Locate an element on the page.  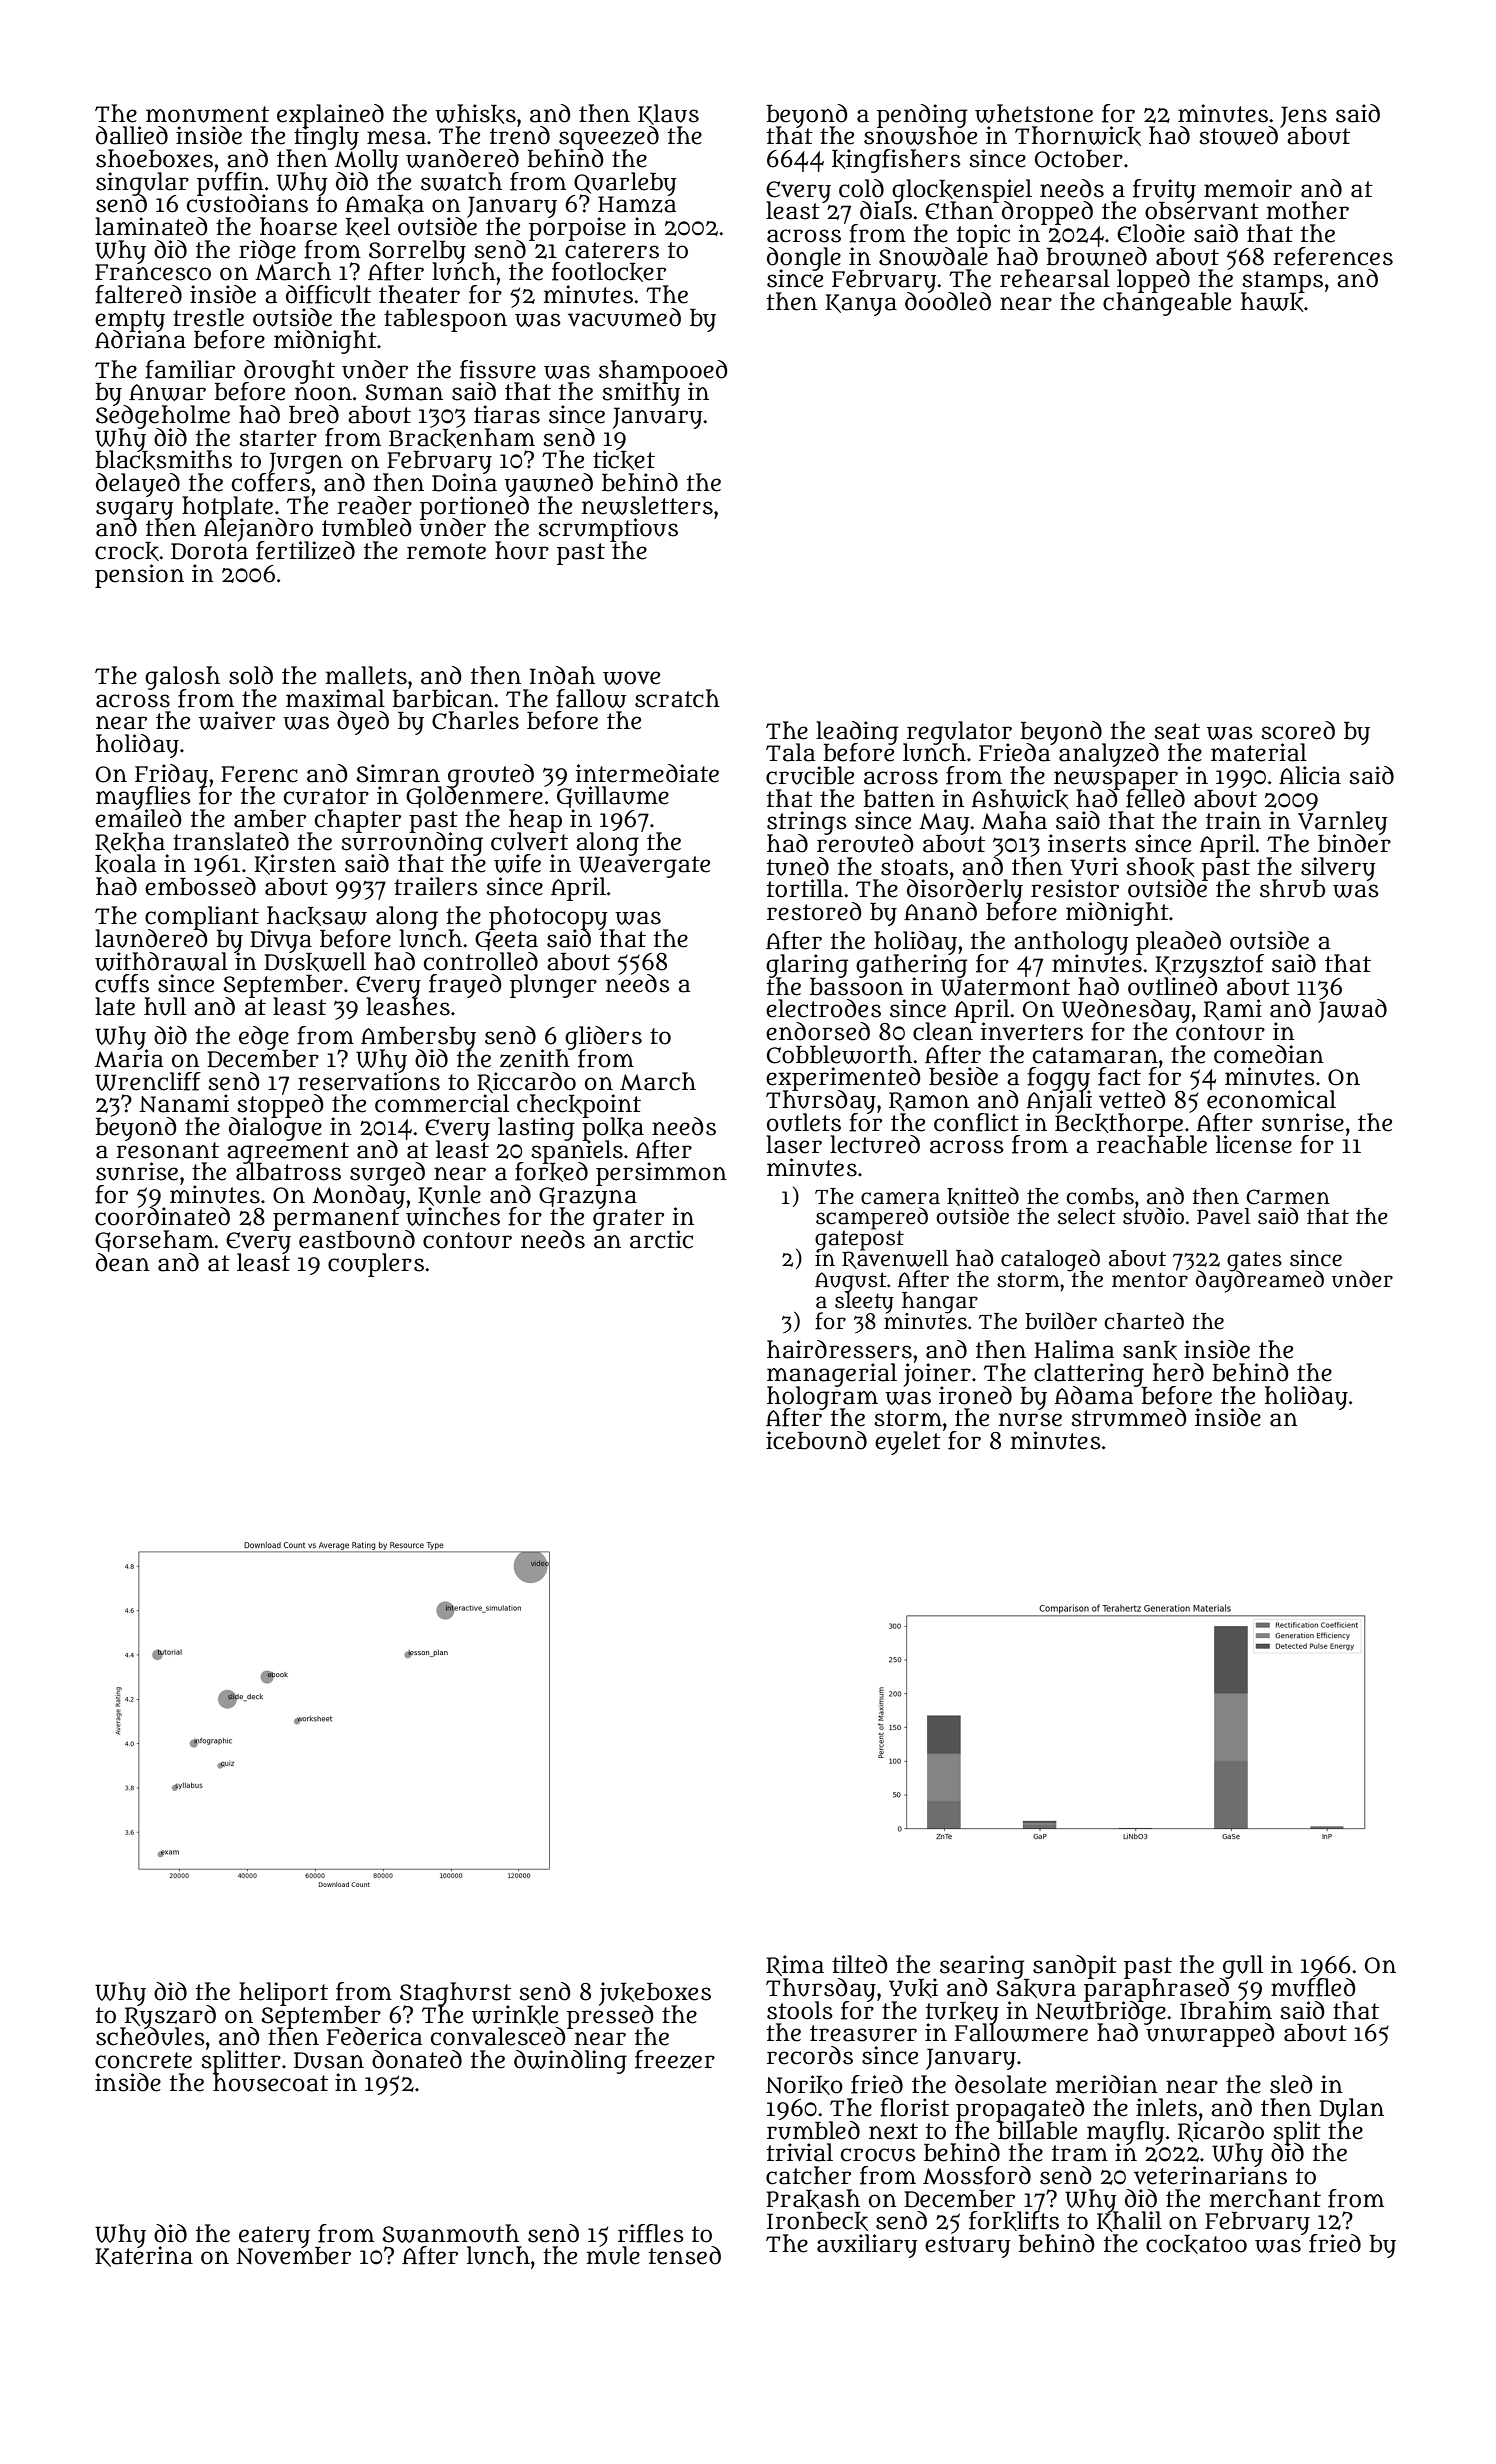
jukeboxes is located at coordinates (655, 1993).
